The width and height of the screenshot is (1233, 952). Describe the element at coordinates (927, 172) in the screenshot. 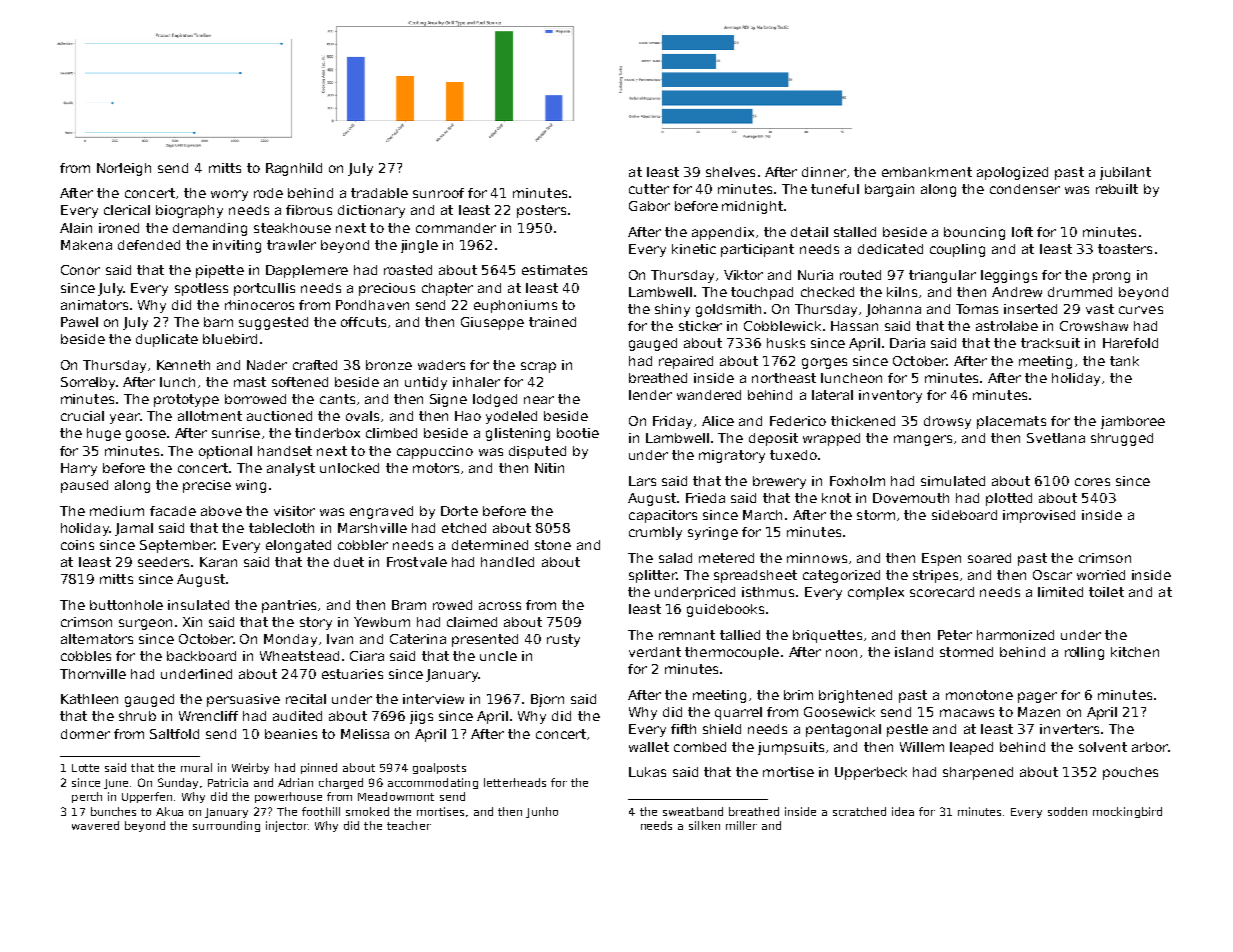

I see `embankment` at that location.
